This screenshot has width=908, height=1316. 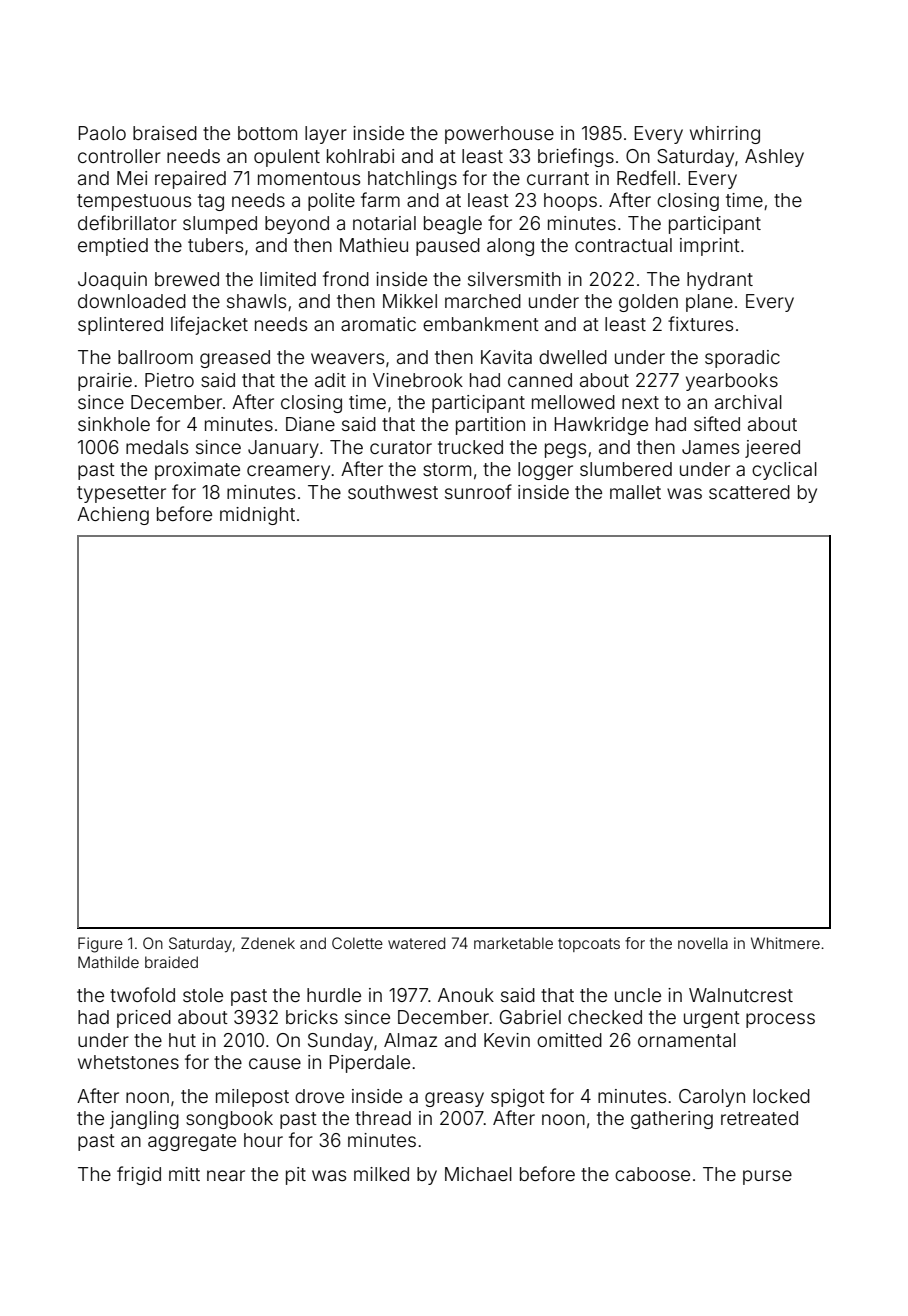 What do you see at coordinates (513, 943) in the screenshot?
I see `marketable` at bounding box center [513, 943].
